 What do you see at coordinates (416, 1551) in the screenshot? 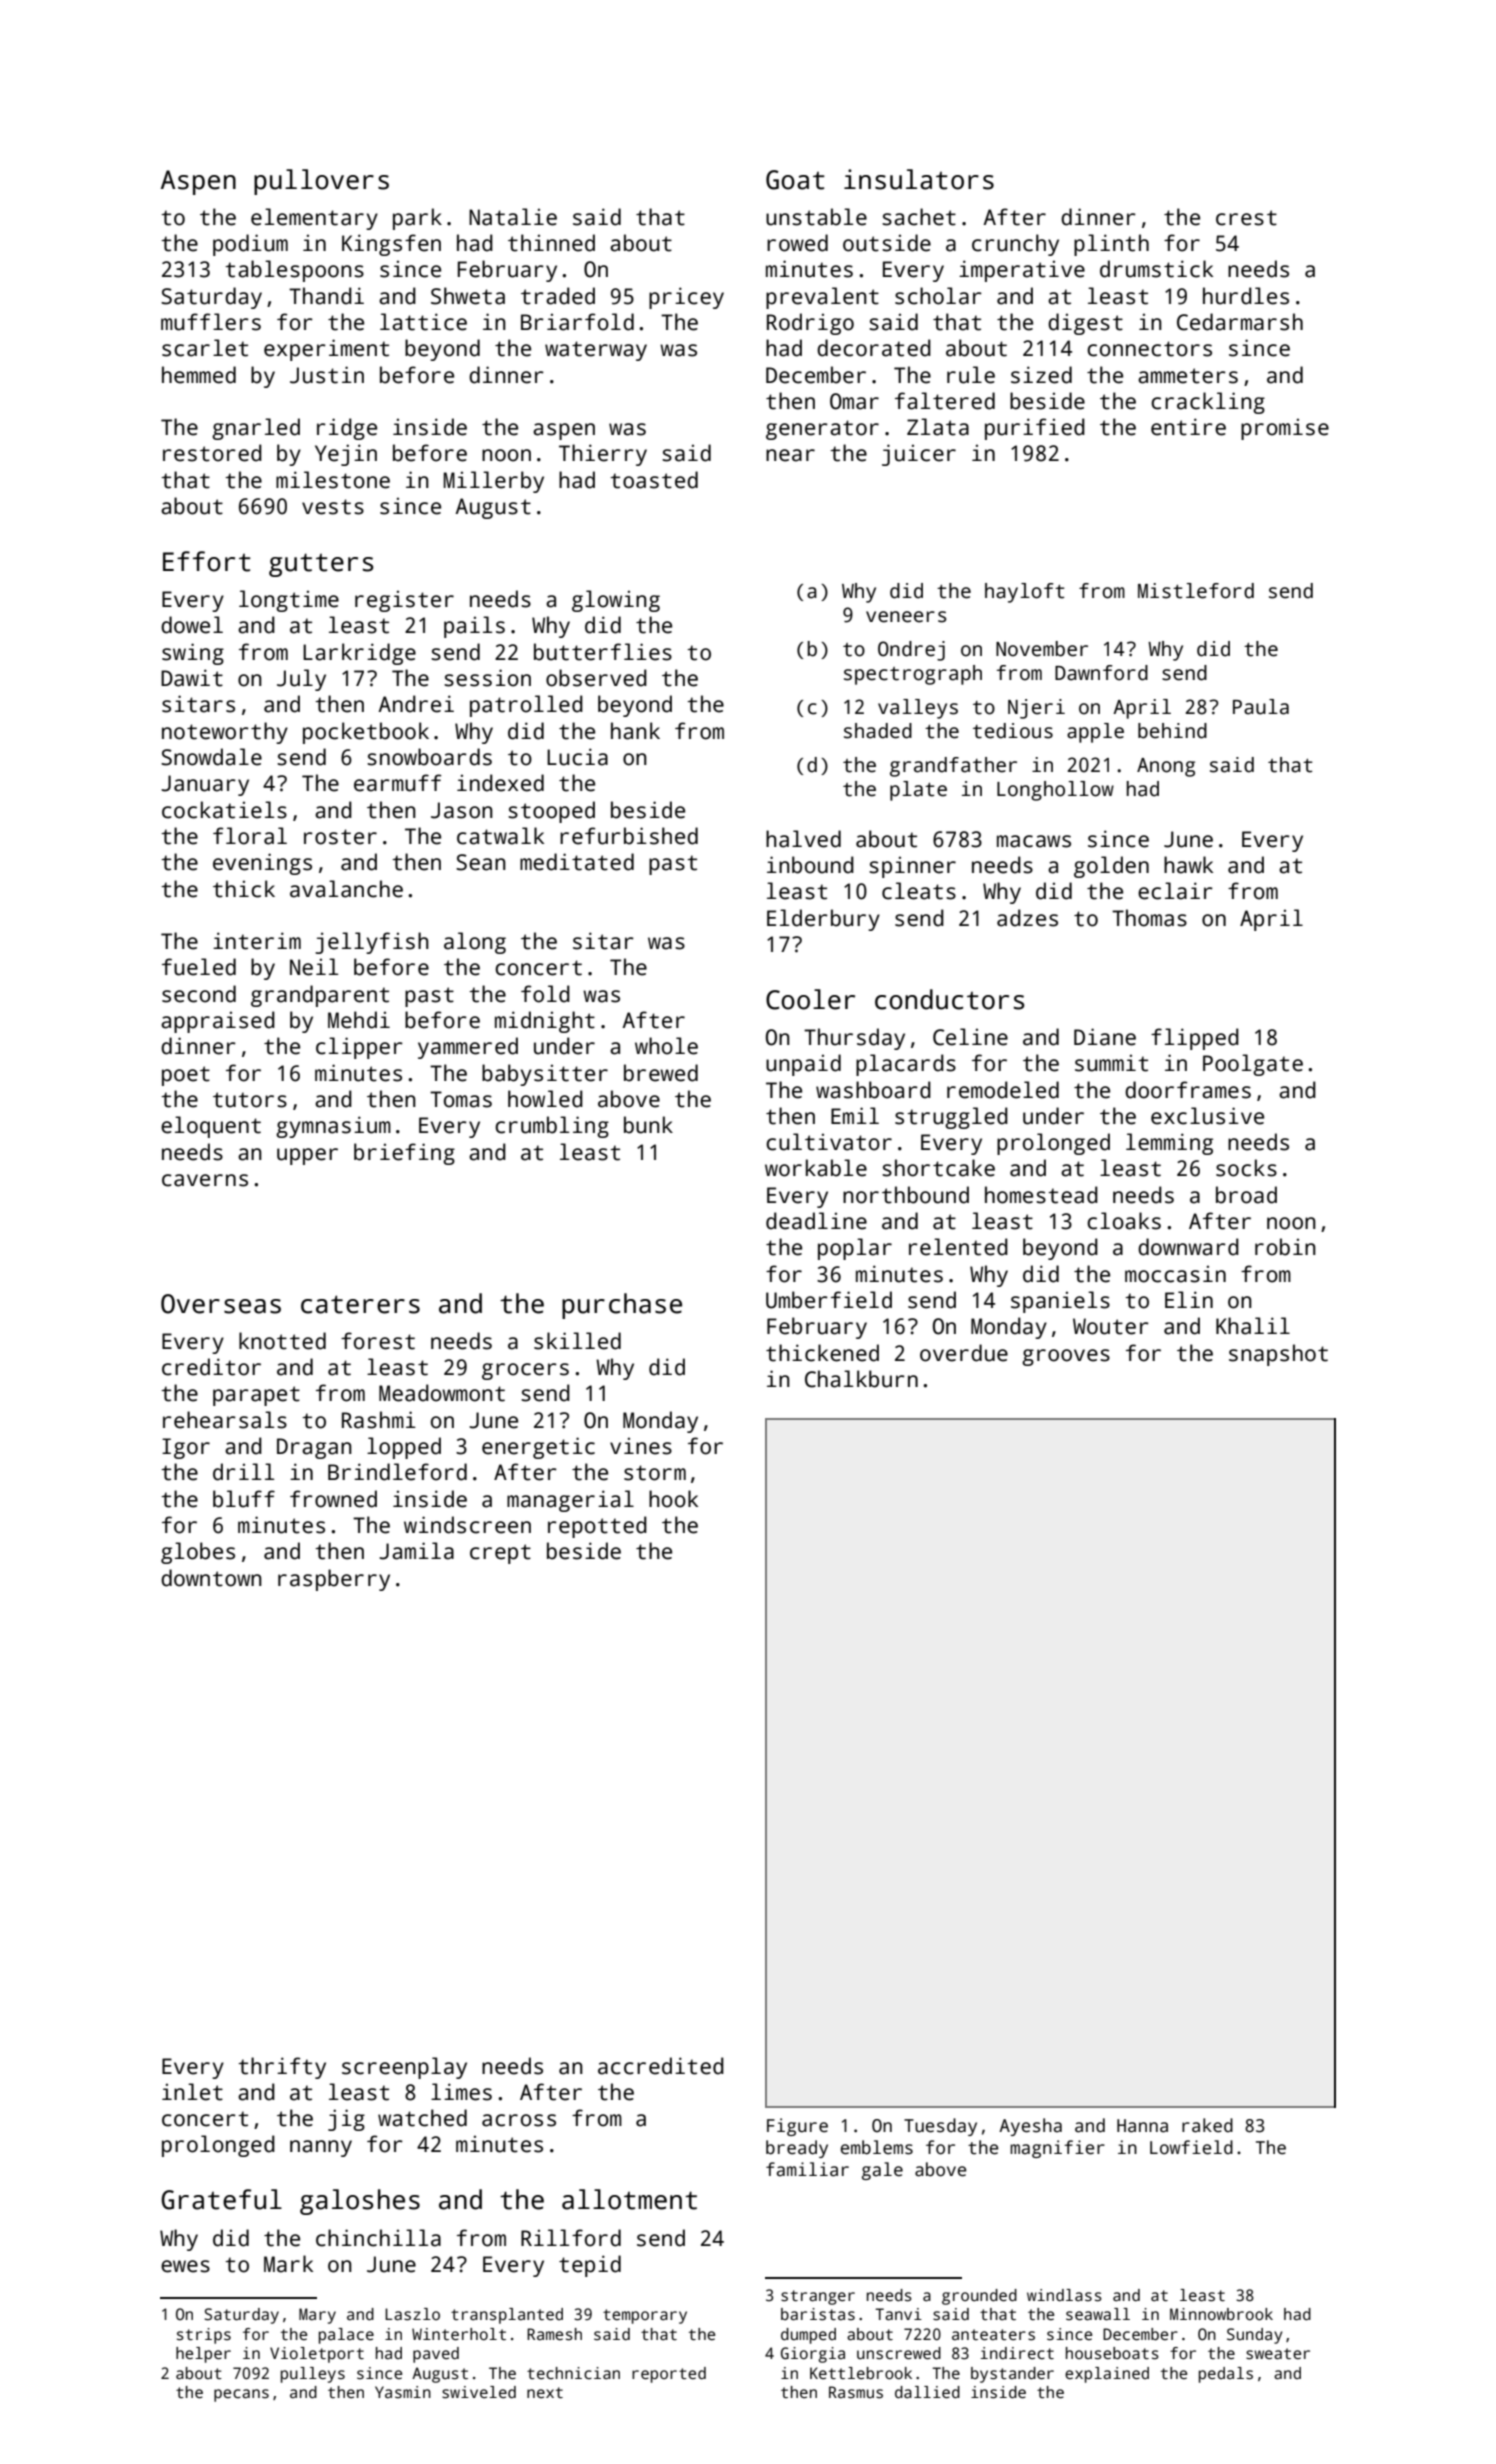
I see `Jamila` at bounding box center [416, 1551].
